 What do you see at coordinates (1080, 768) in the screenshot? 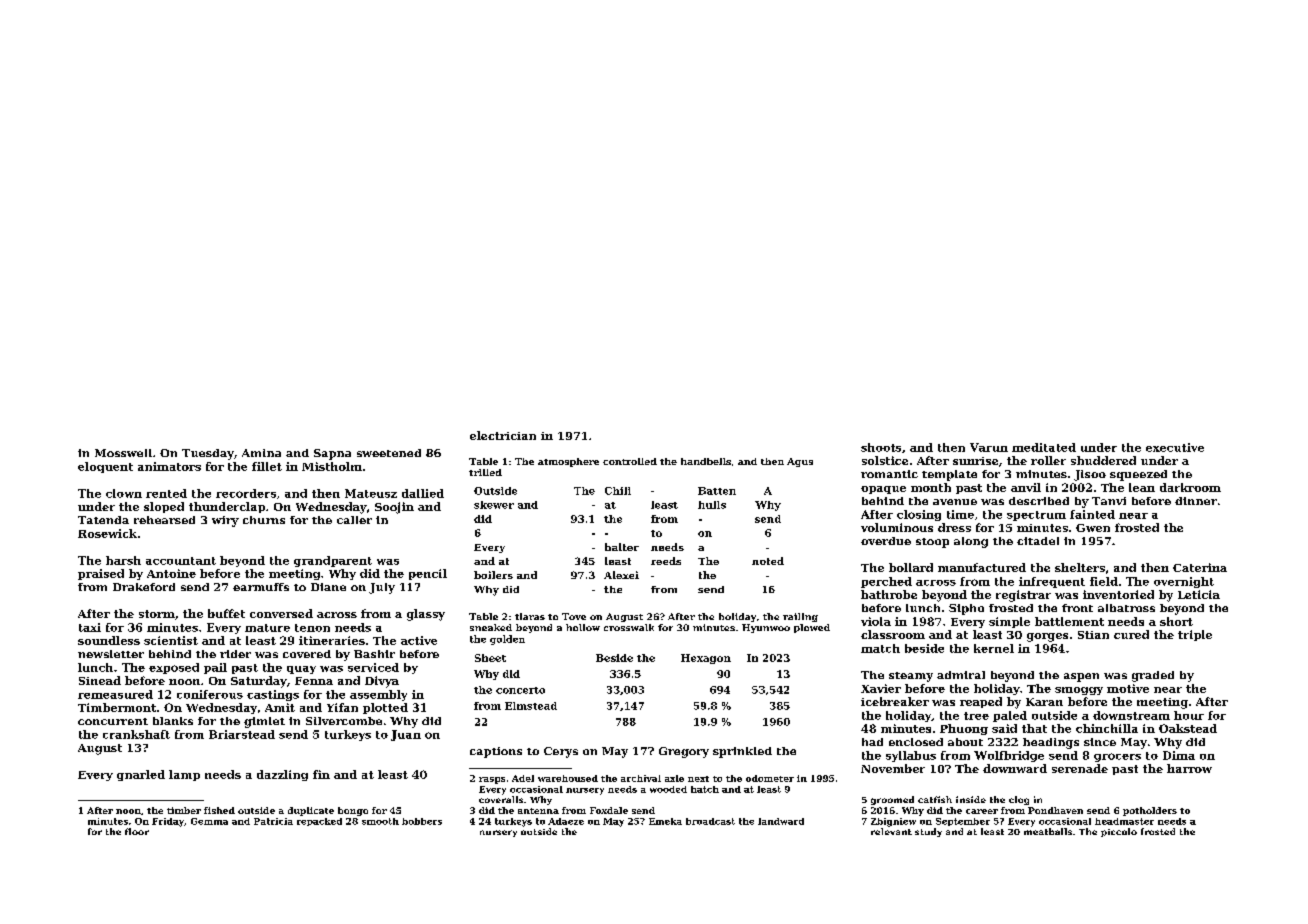
I see `serenade` at bounding box center [1080, 768].
